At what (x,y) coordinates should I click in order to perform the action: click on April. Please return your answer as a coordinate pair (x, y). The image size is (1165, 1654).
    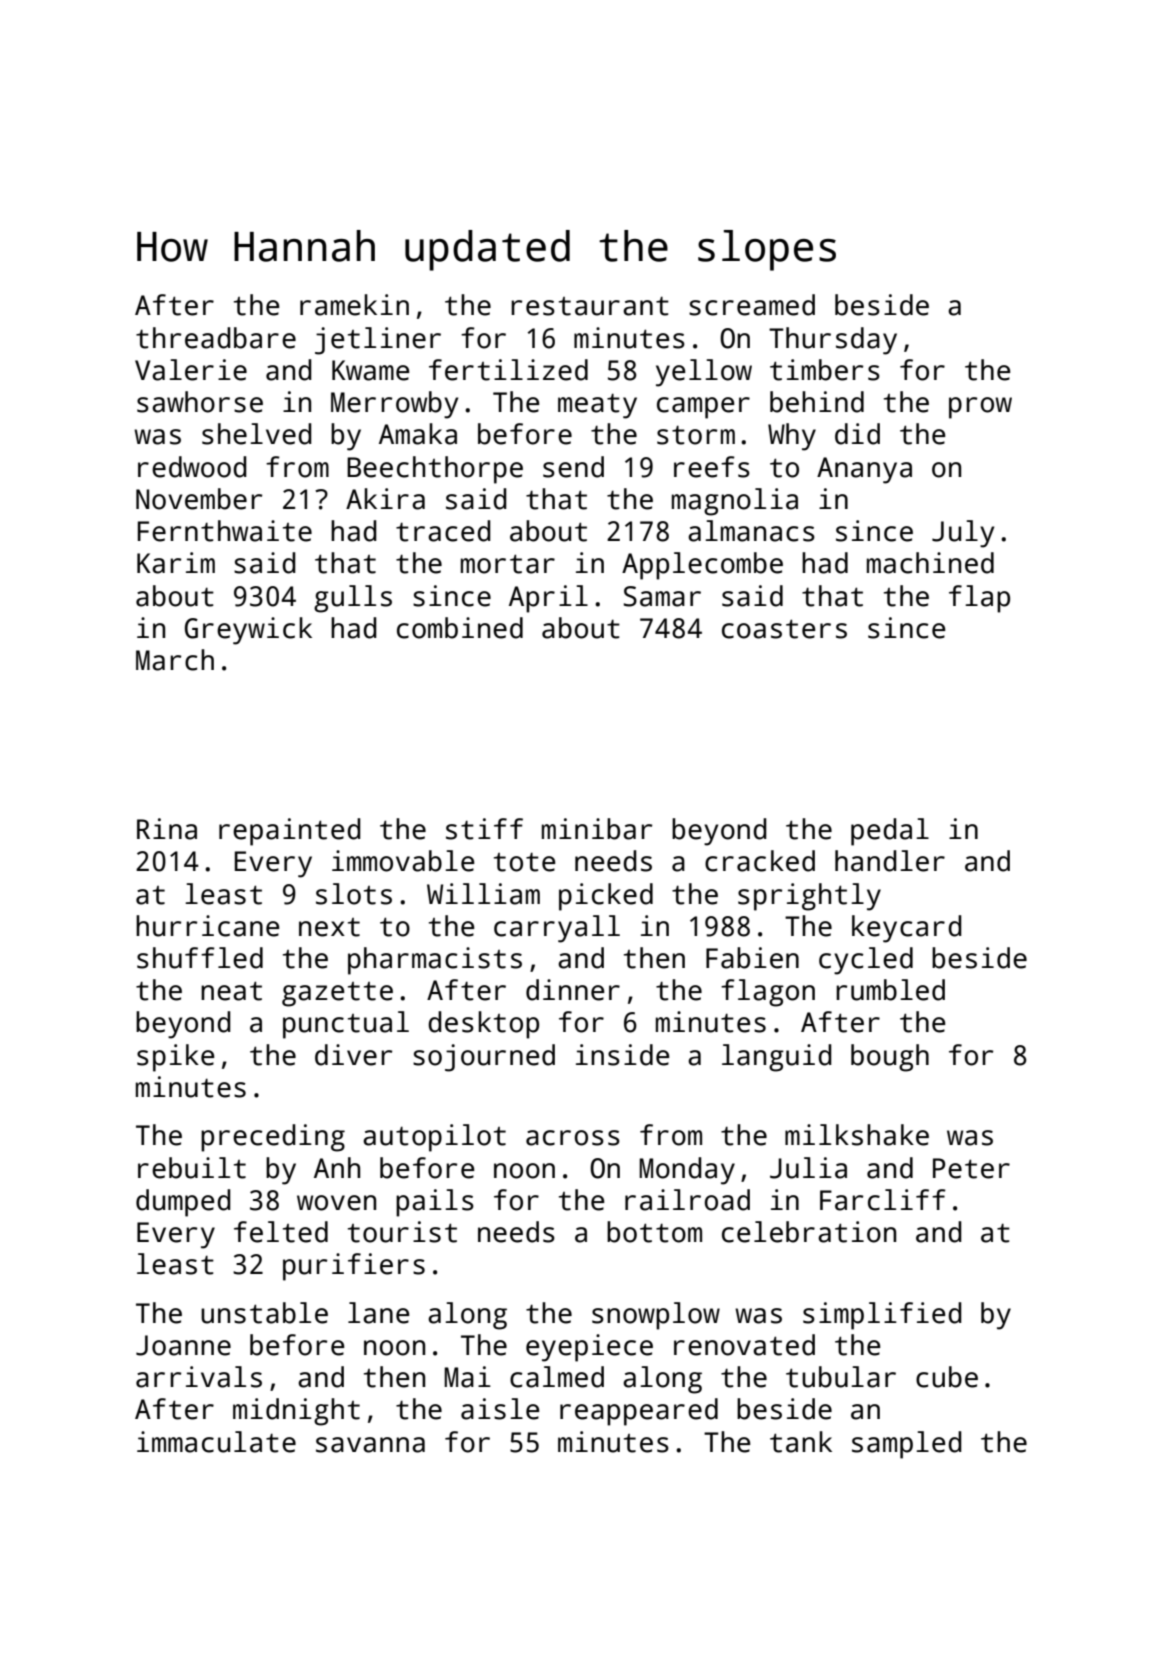
    Looking at the image, I should click on (548, 599).
